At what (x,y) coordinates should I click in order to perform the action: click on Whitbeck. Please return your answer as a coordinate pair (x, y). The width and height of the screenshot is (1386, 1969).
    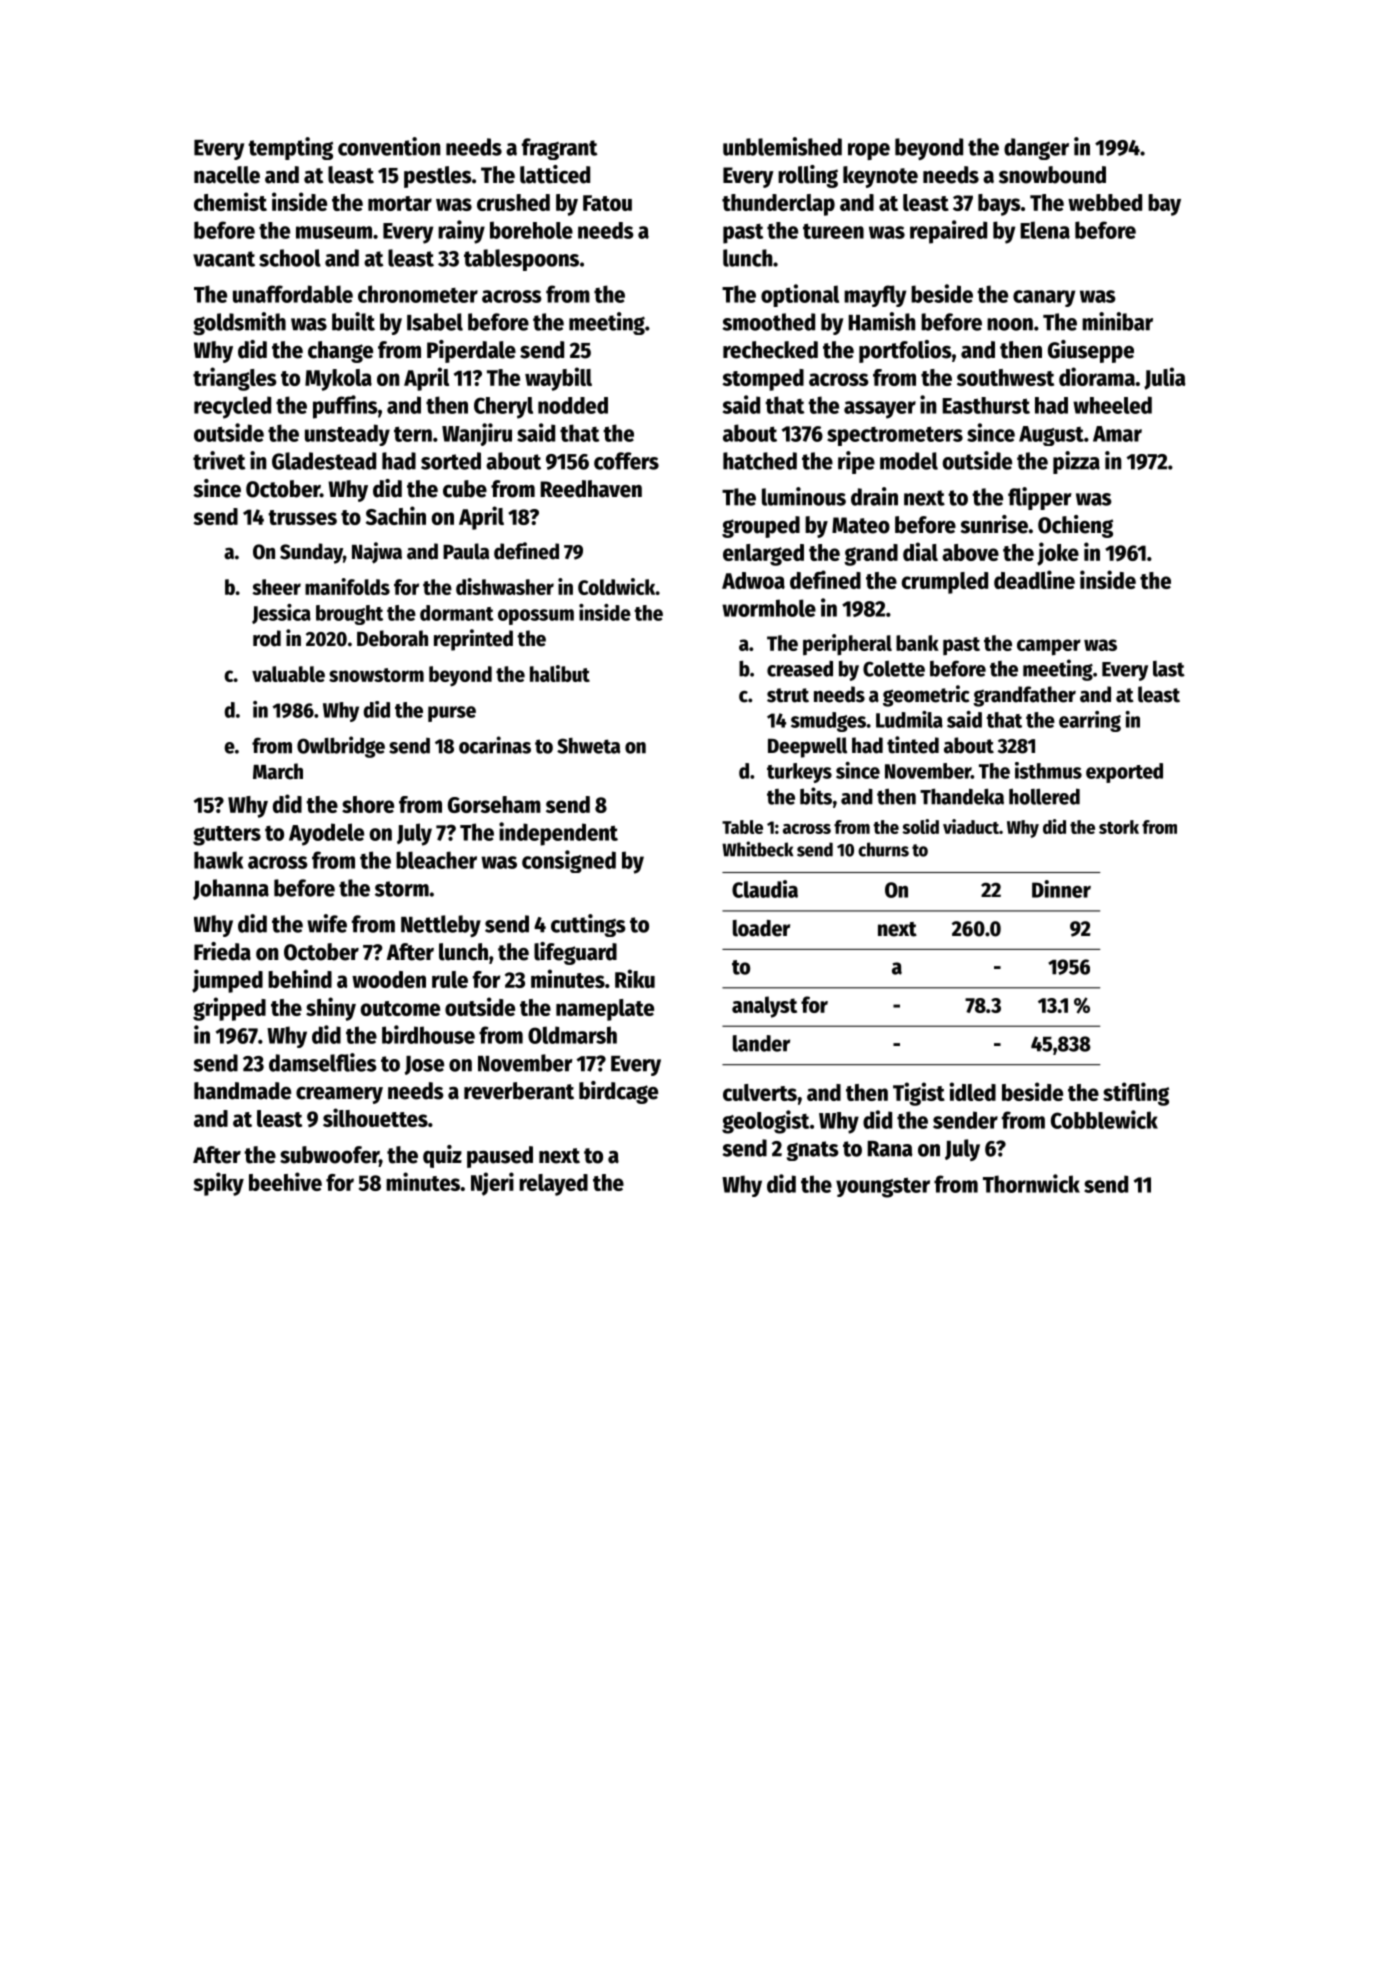
    Looking at the image, I should click on (757, 849).
